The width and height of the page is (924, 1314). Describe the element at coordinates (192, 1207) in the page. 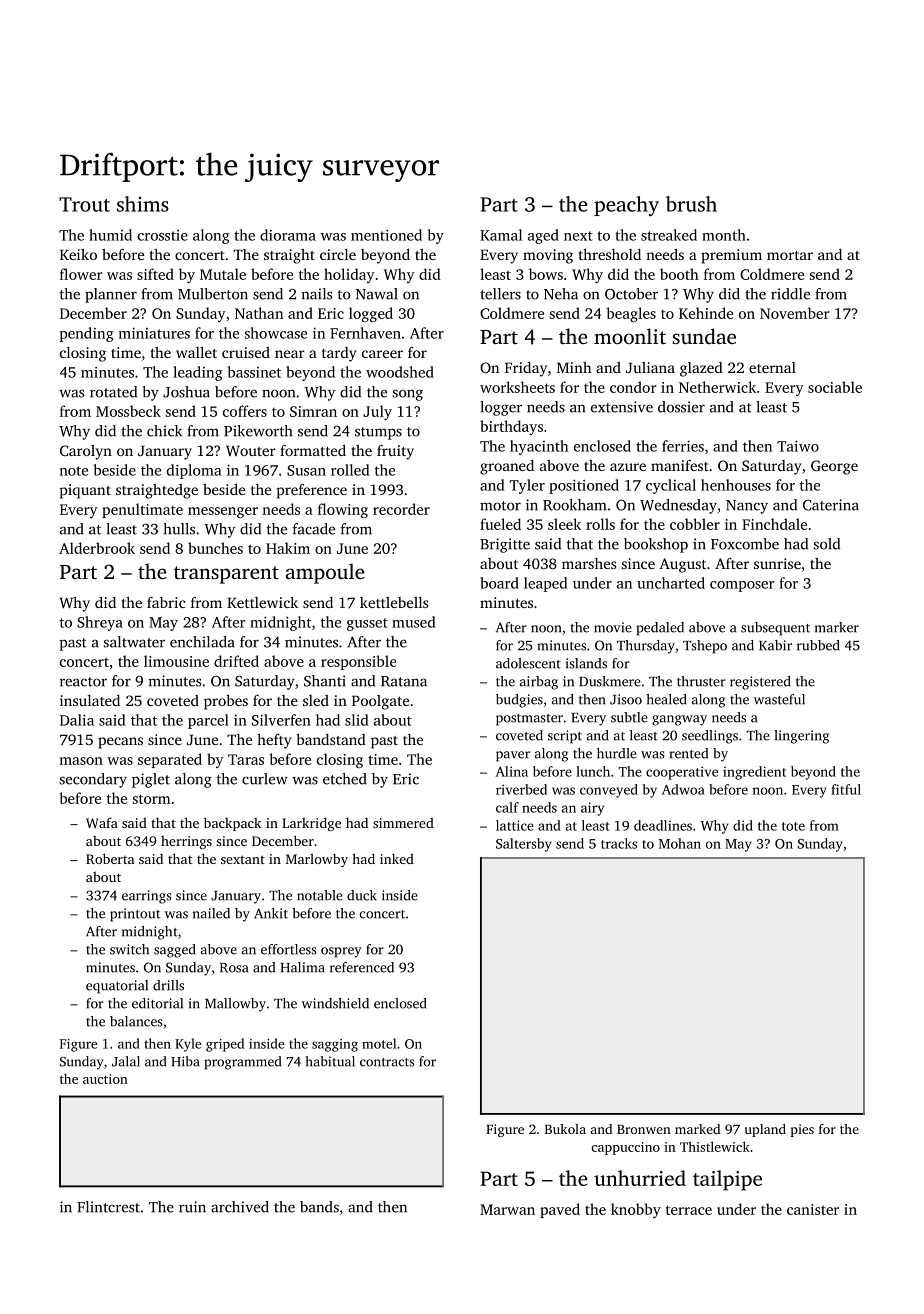

I see `ruin` at that location.
